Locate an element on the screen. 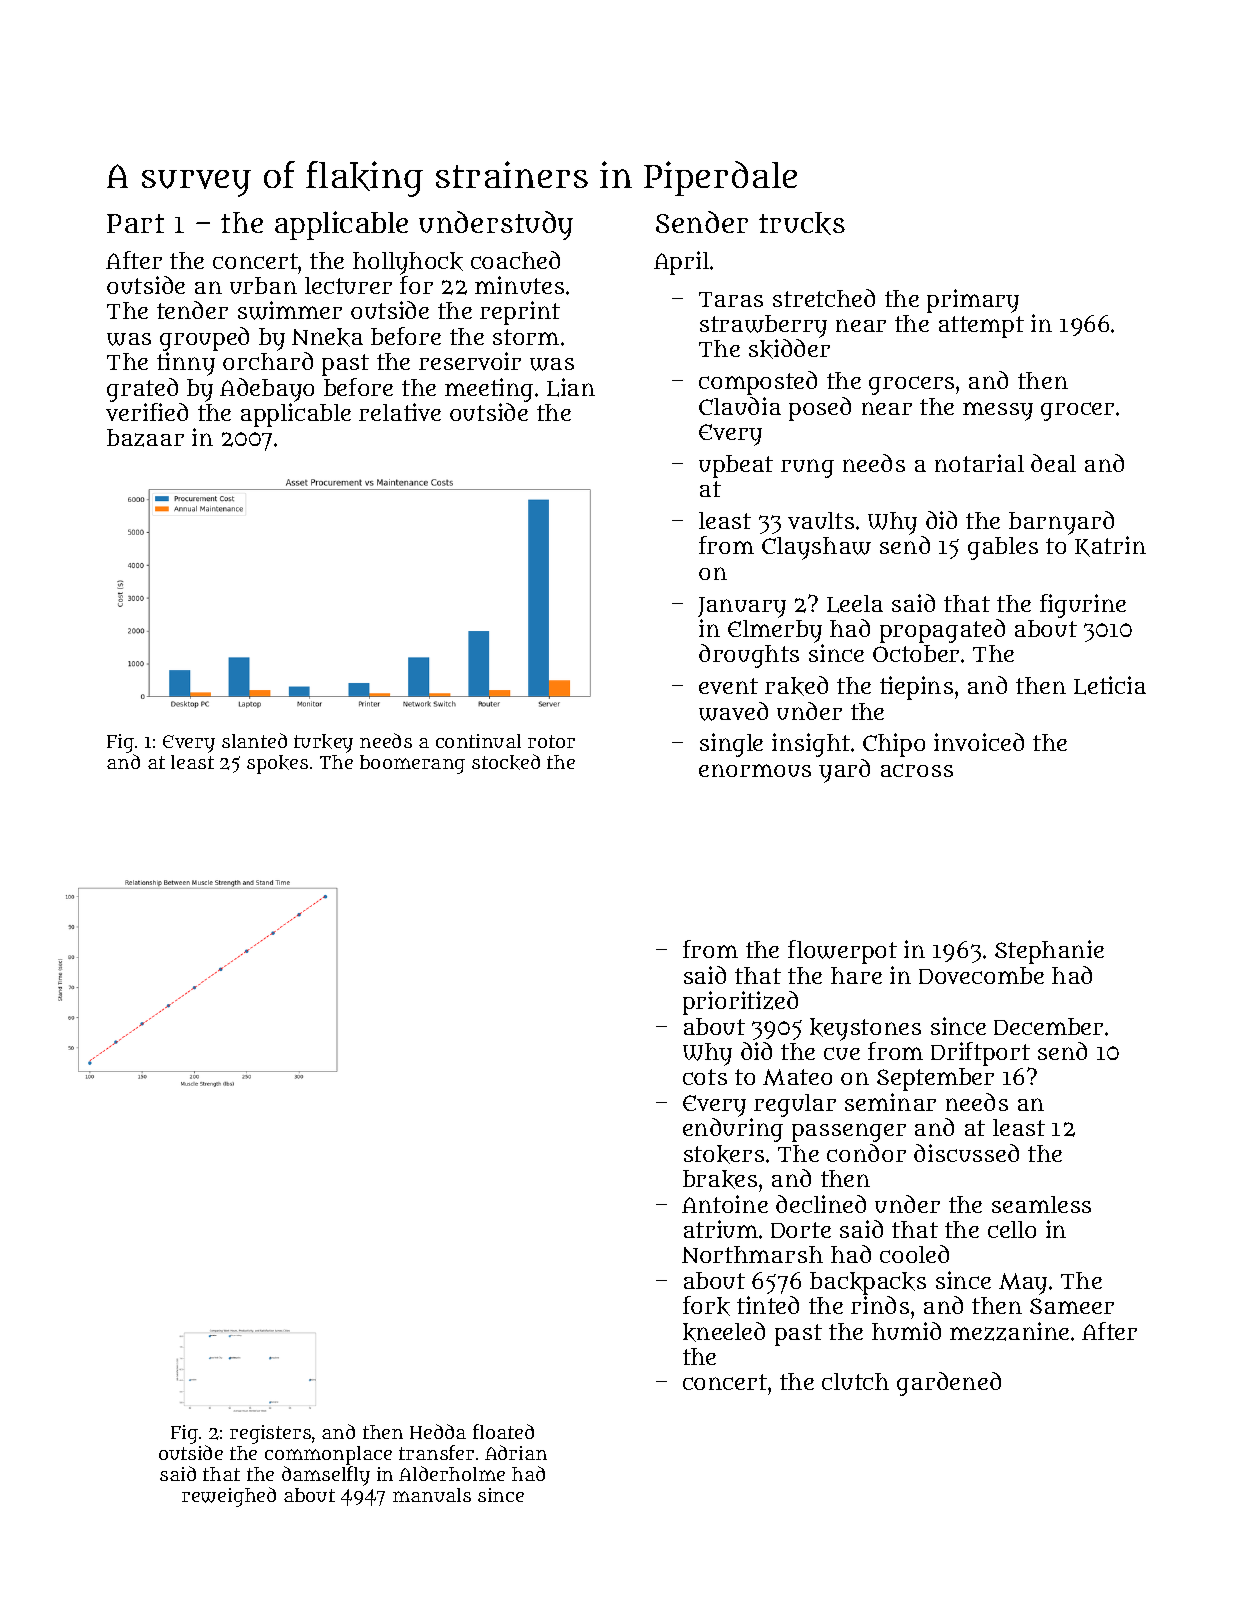 The image size is (1254, 1623). Chipo is located at coordinates (894, 745).
